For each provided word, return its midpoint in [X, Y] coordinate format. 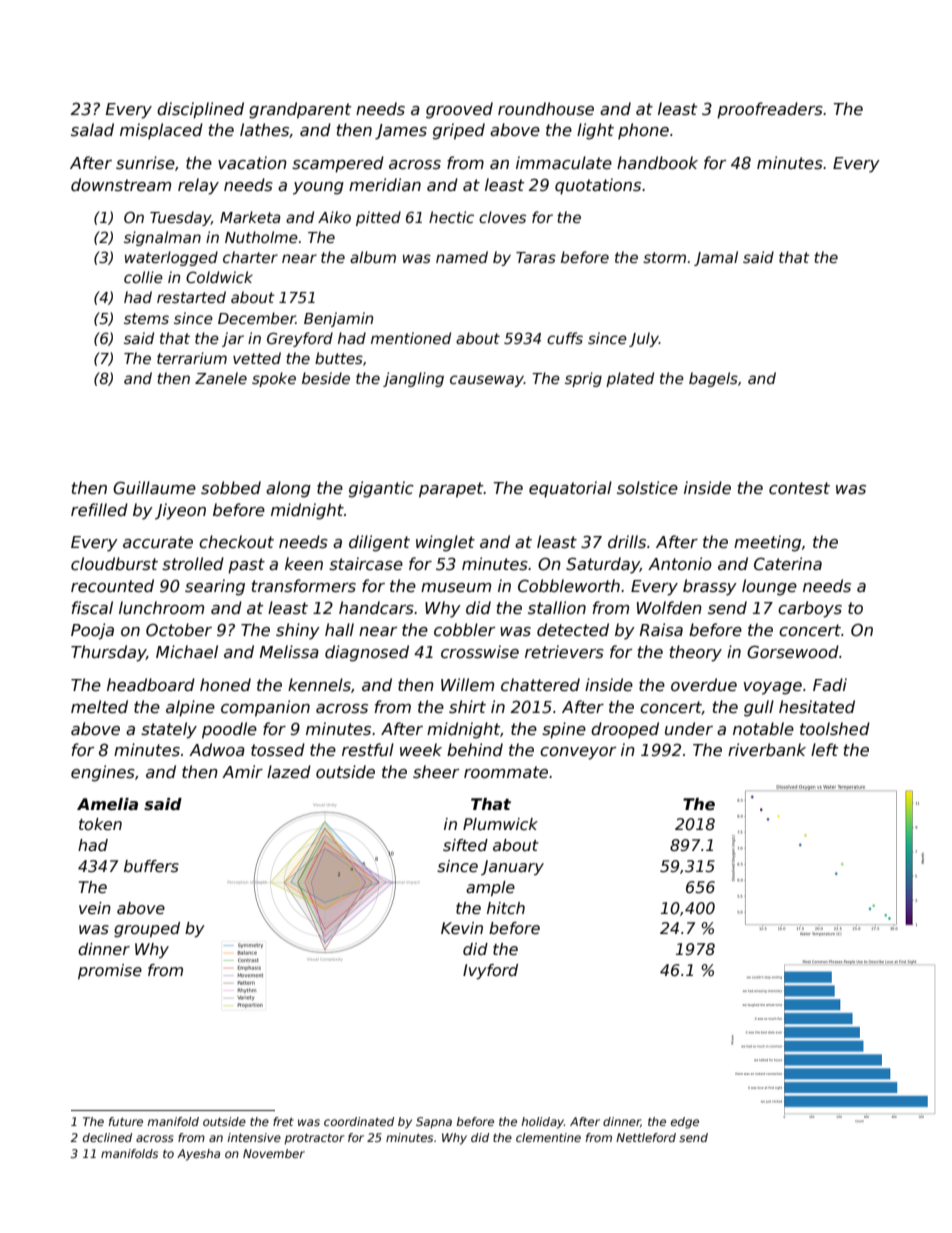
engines [103, 773]
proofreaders [770, 110]
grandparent [300, 110]
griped [459, 131]
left [824, 749]
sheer [436, 772]
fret [283, 1121]
